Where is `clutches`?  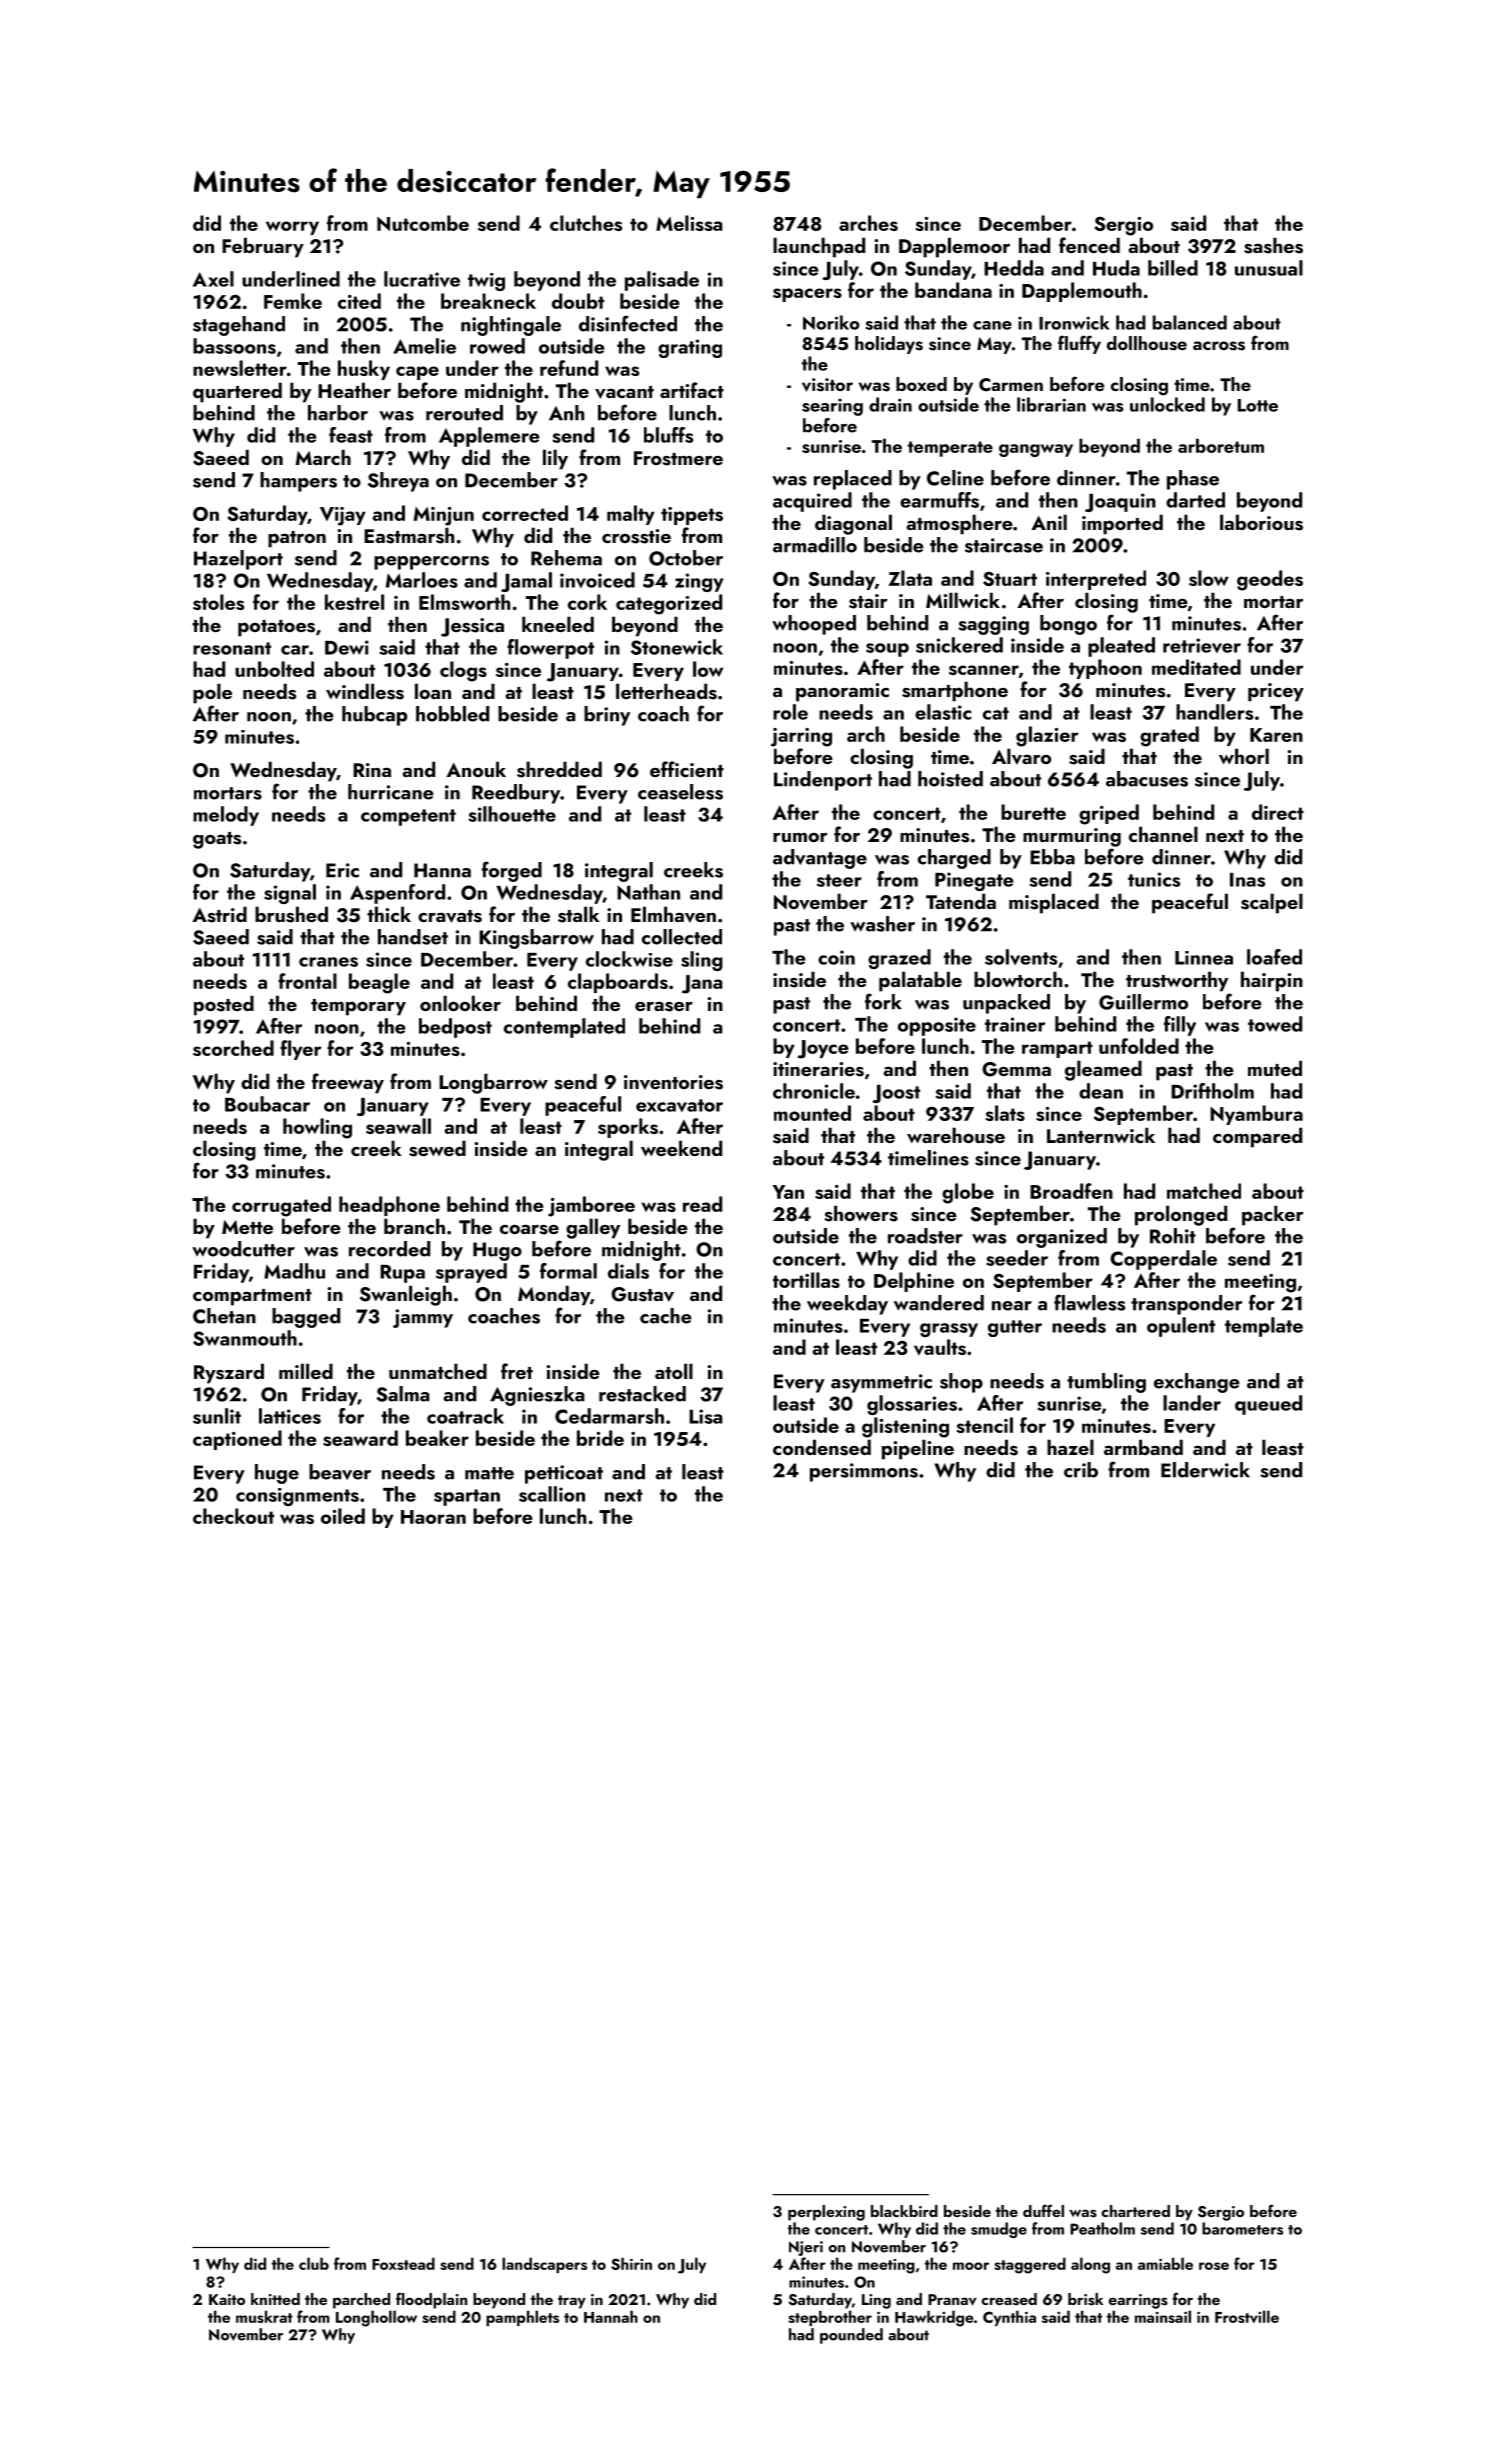
clutches is located at coordinates (586, 223).
